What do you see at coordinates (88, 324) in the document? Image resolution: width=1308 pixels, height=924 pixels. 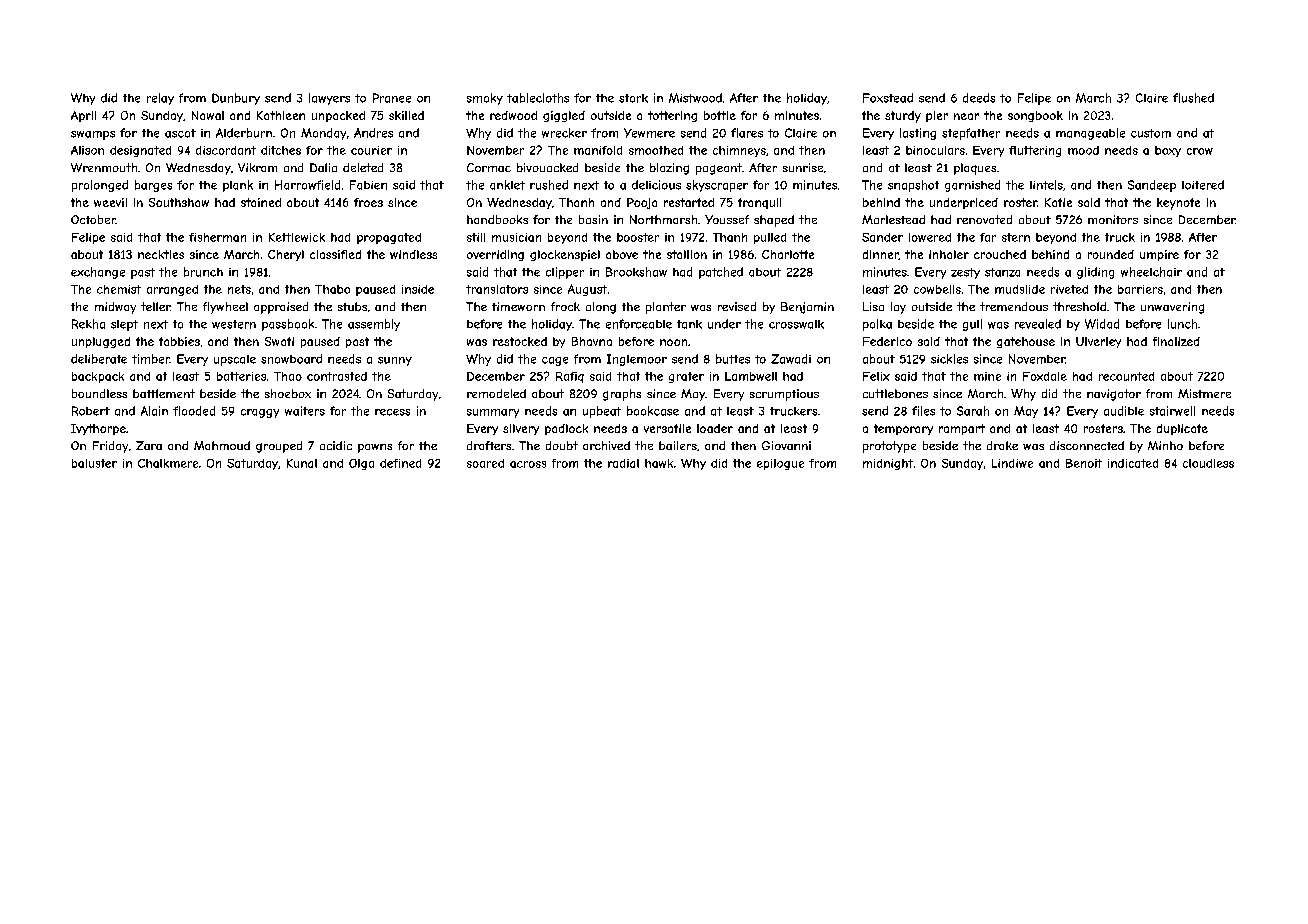 I see `Rekha` at bounding box center [88, 324].
